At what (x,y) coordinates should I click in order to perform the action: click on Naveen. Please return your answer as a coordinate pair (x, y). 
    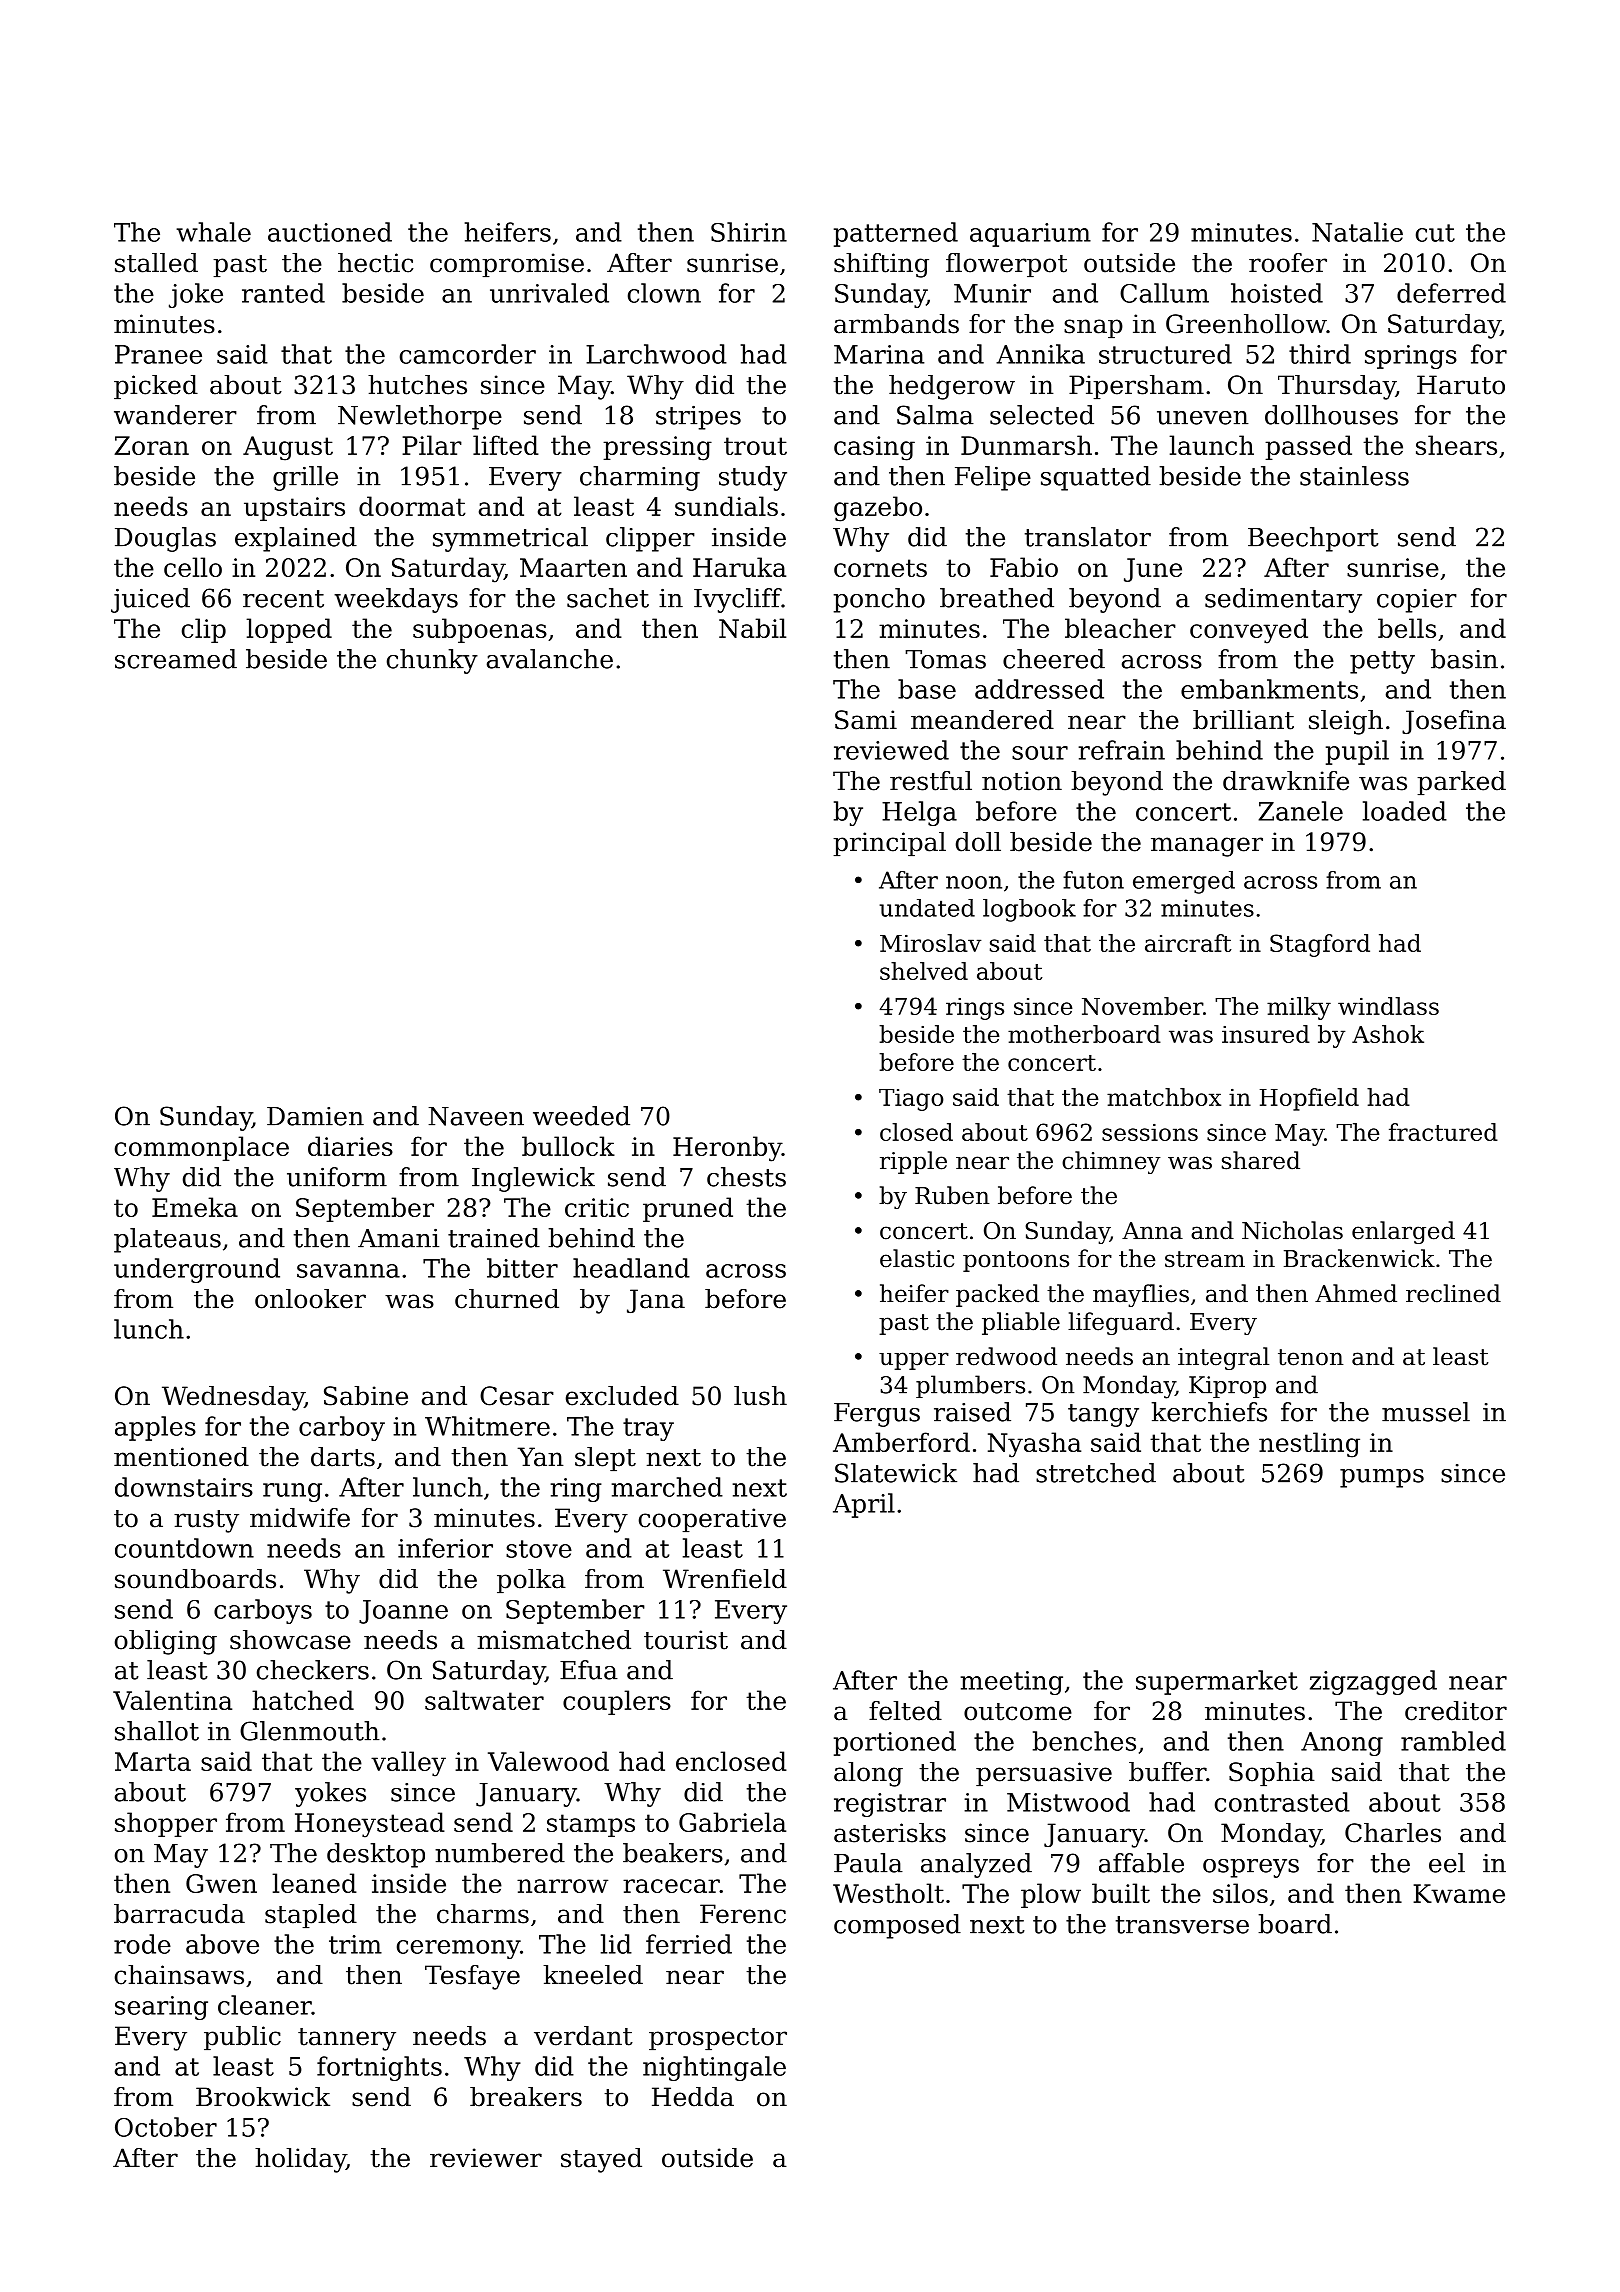
    Looking at the image, I should click on (476, 1116).
